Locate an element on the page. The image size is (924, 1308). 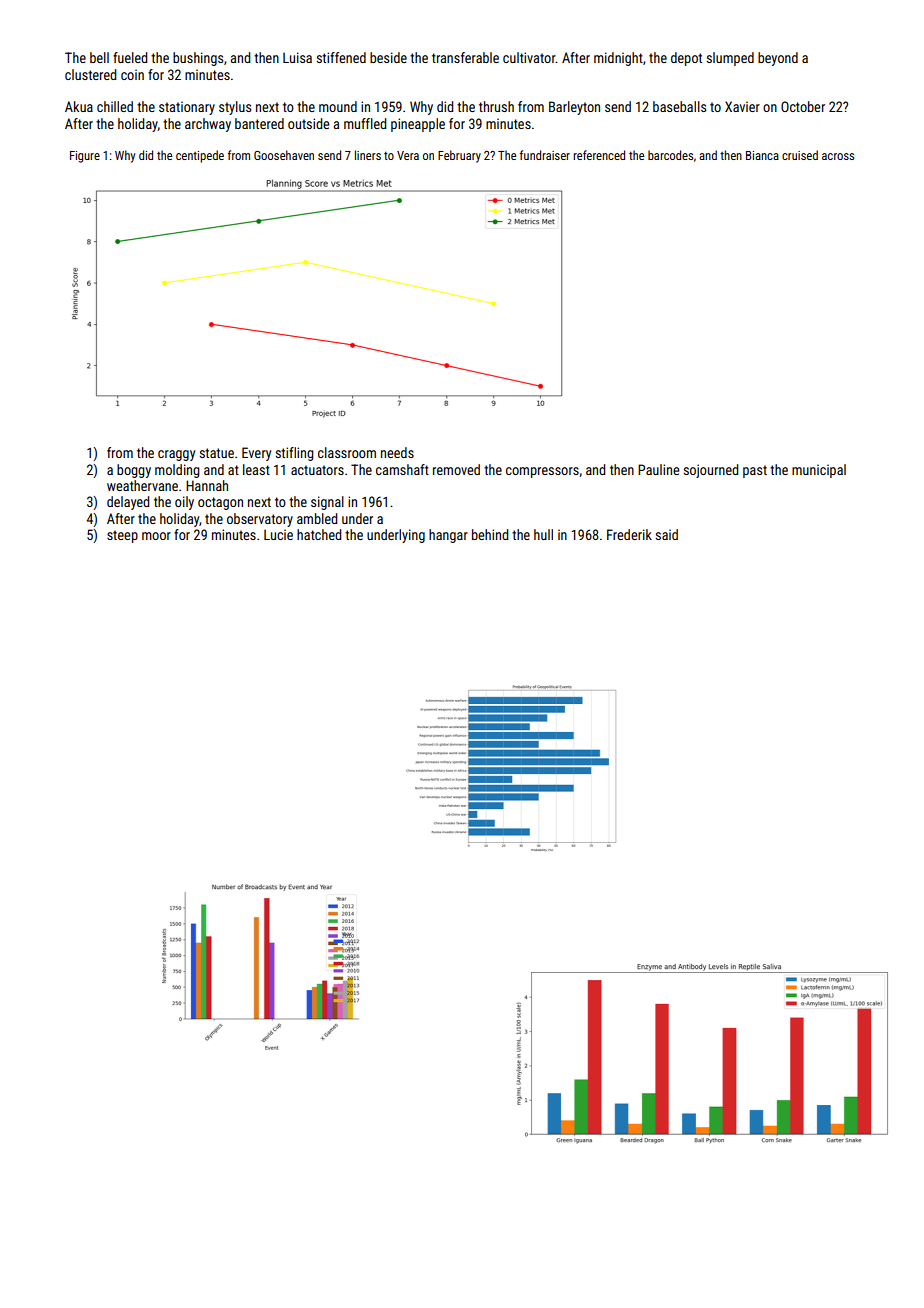
sojourned is located at coordinates (711, 471).
